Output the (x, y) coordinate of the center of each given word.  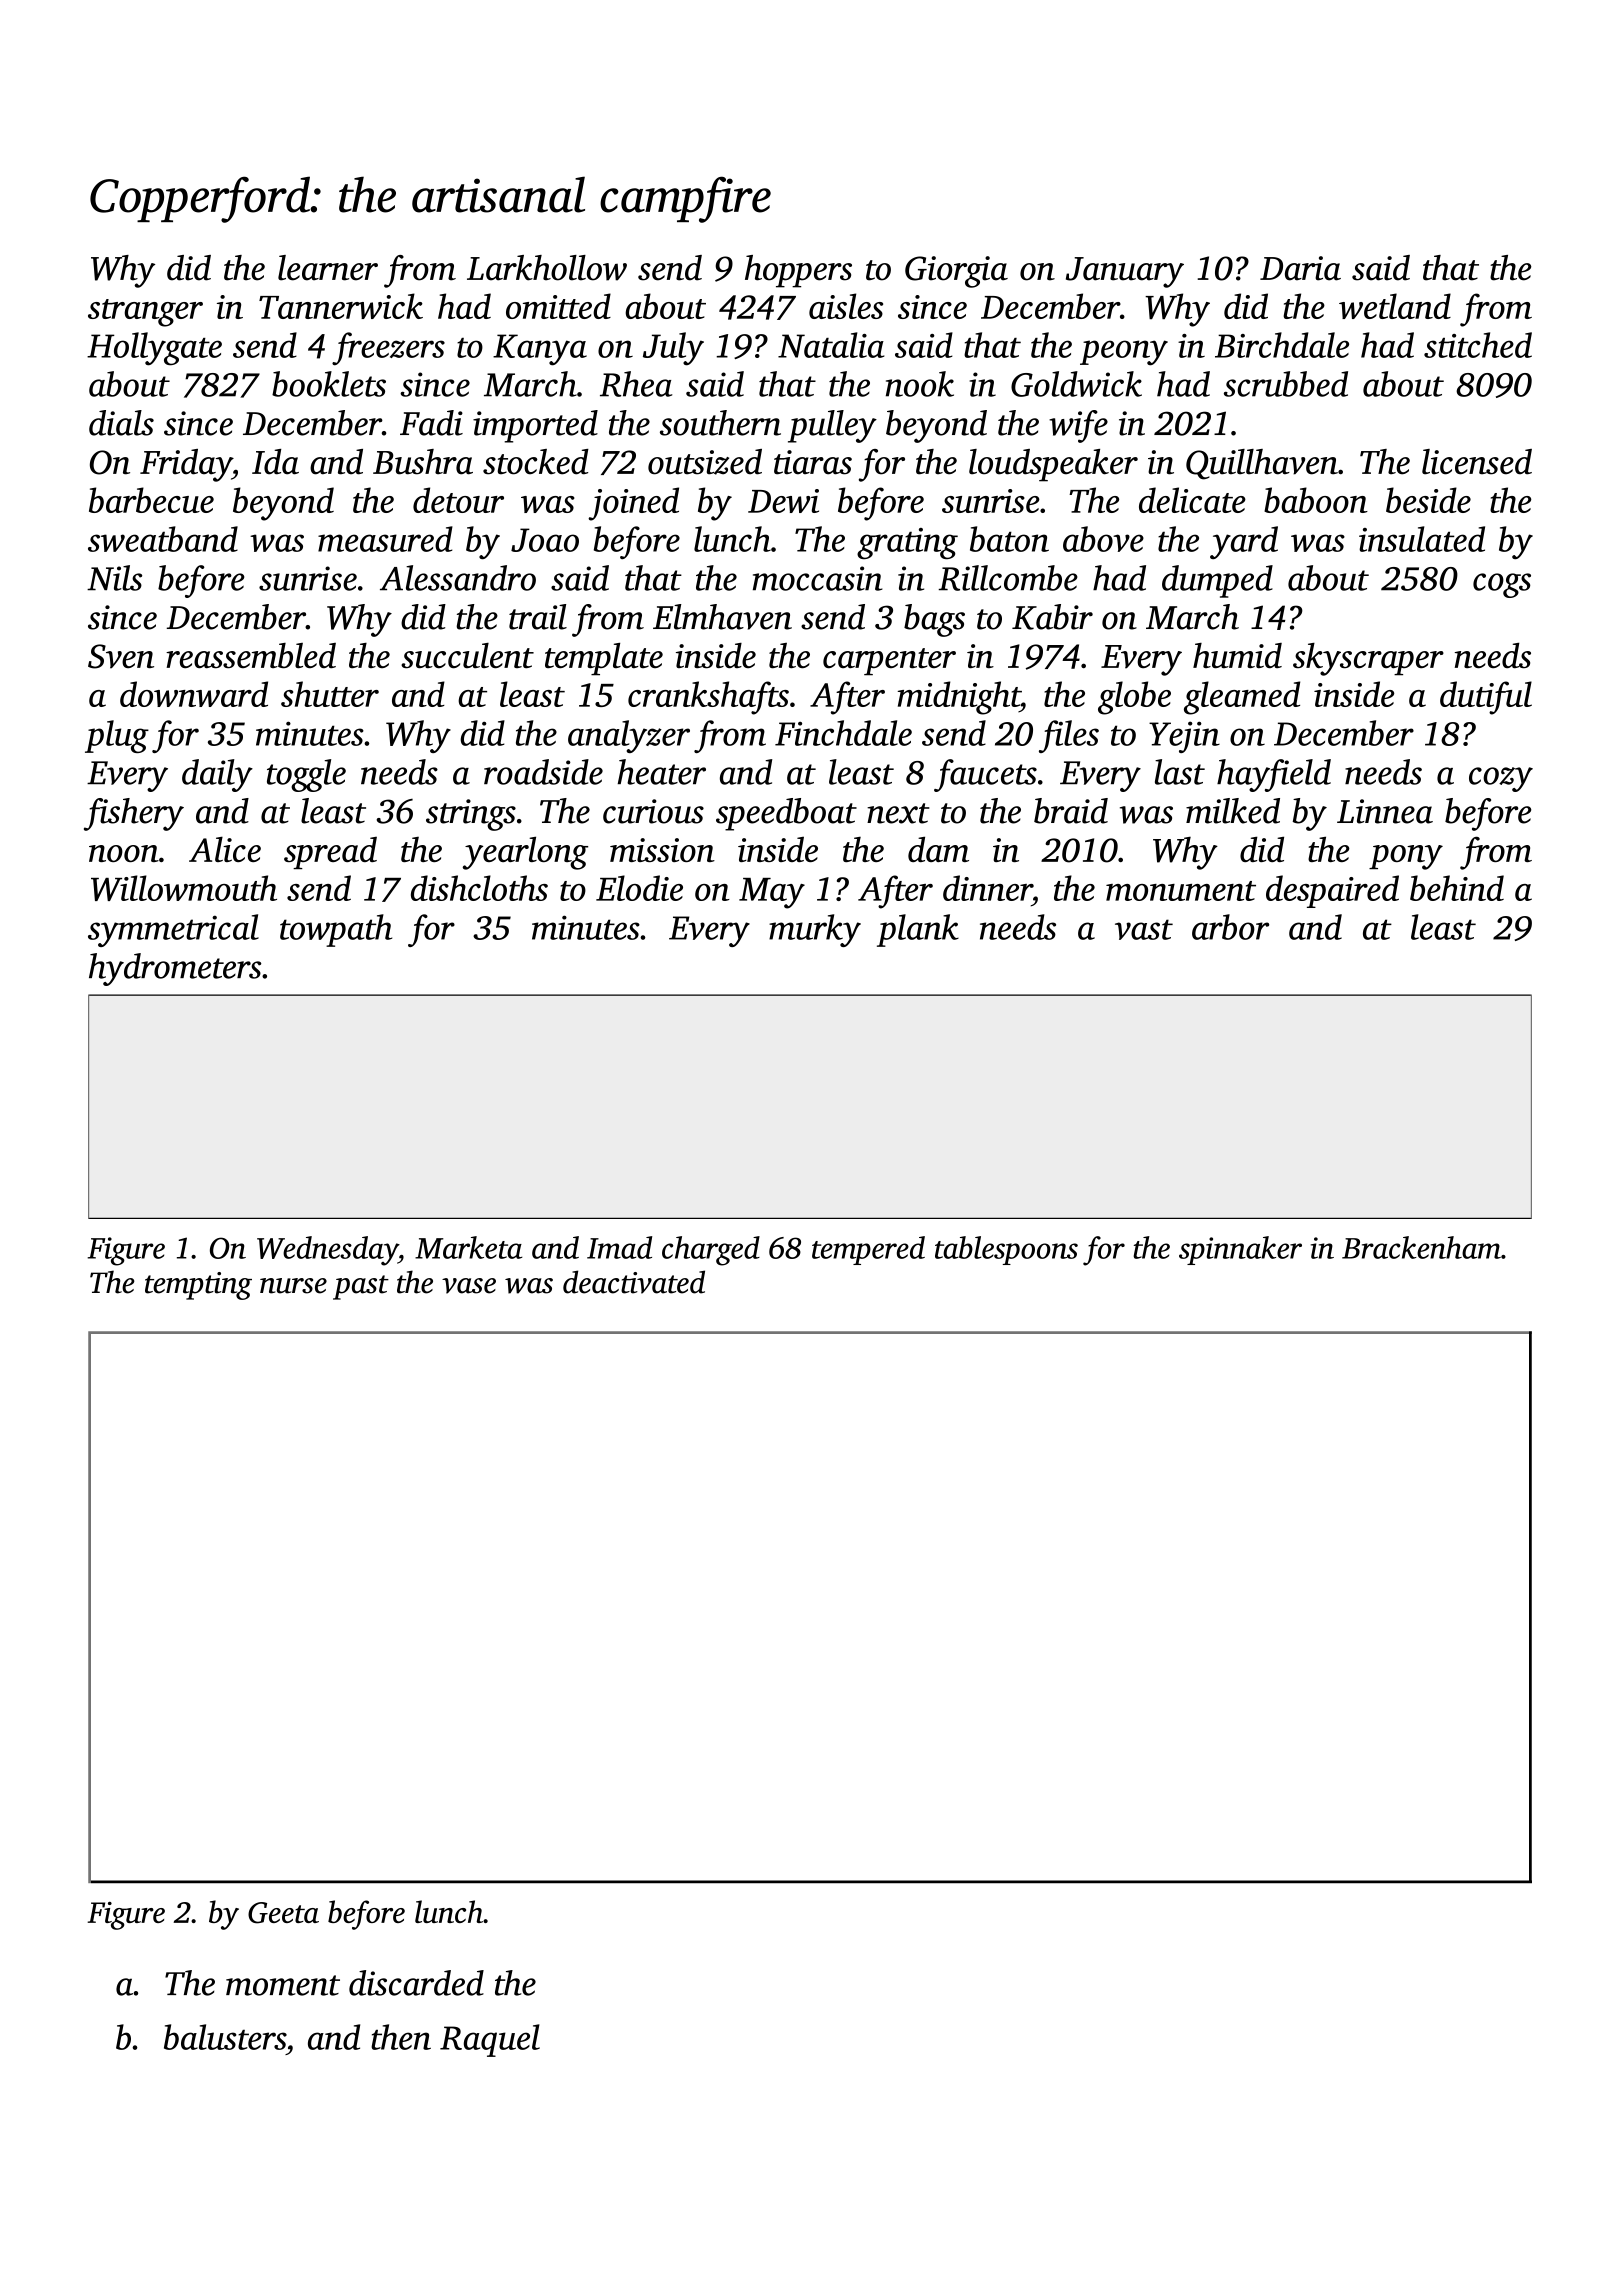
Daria (1300, 268)
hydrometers (175, 969)
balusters (225, 2037)
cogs (1502, 585)
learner (328, 268)
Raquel (490, 2040)
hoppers (798, 271)
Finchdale (843, 733)
